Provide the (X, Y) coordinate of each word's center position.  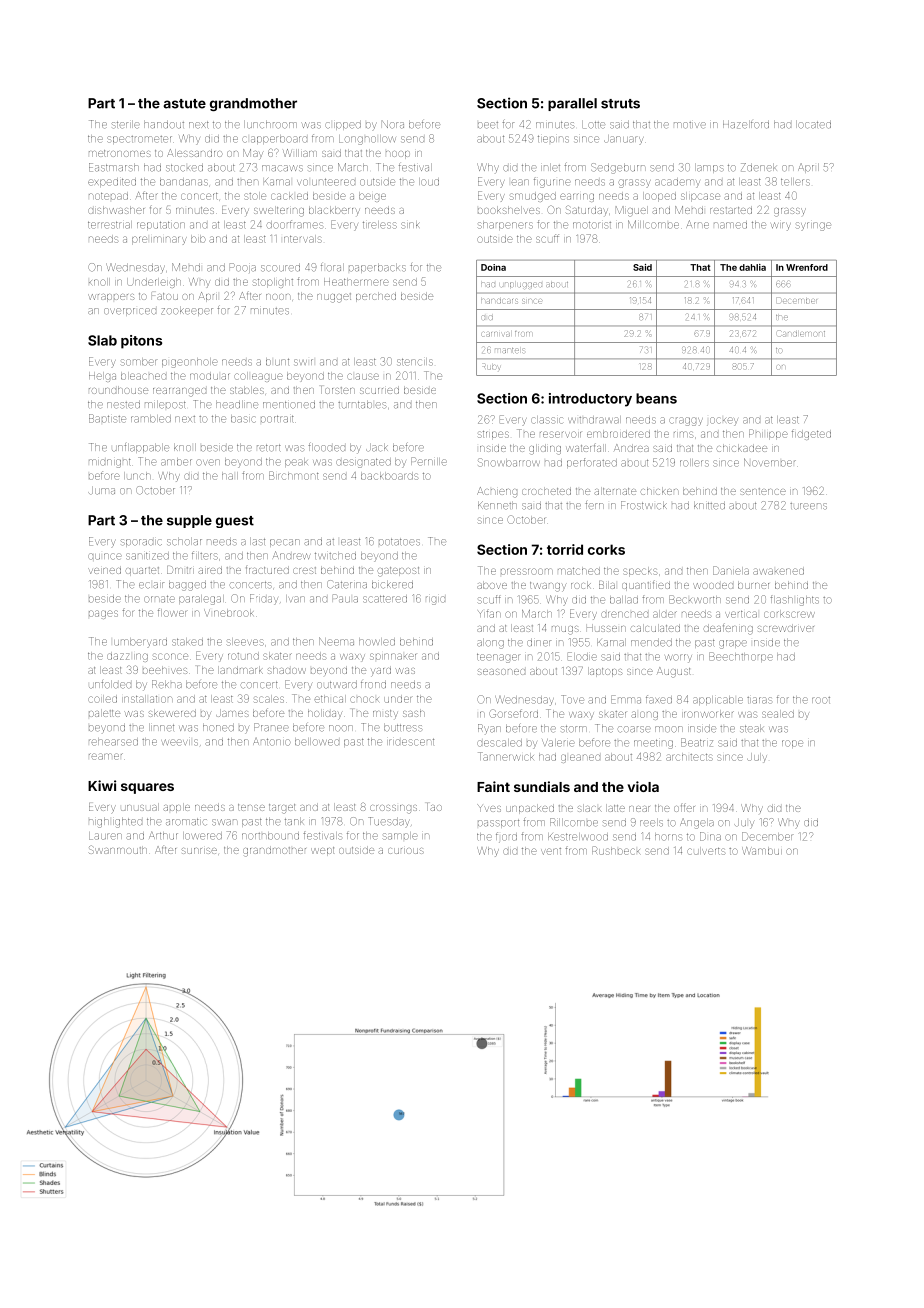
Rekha (167, 684)
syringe (814, 226)
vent (551, 851)
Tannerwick (506, 756)
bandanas (184, 182)
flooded (326, 447)
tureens (808, 506)
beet (488, 125)
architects (689, 757)
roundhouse (118, 390)
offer (684, 807)
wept (322, 851)
